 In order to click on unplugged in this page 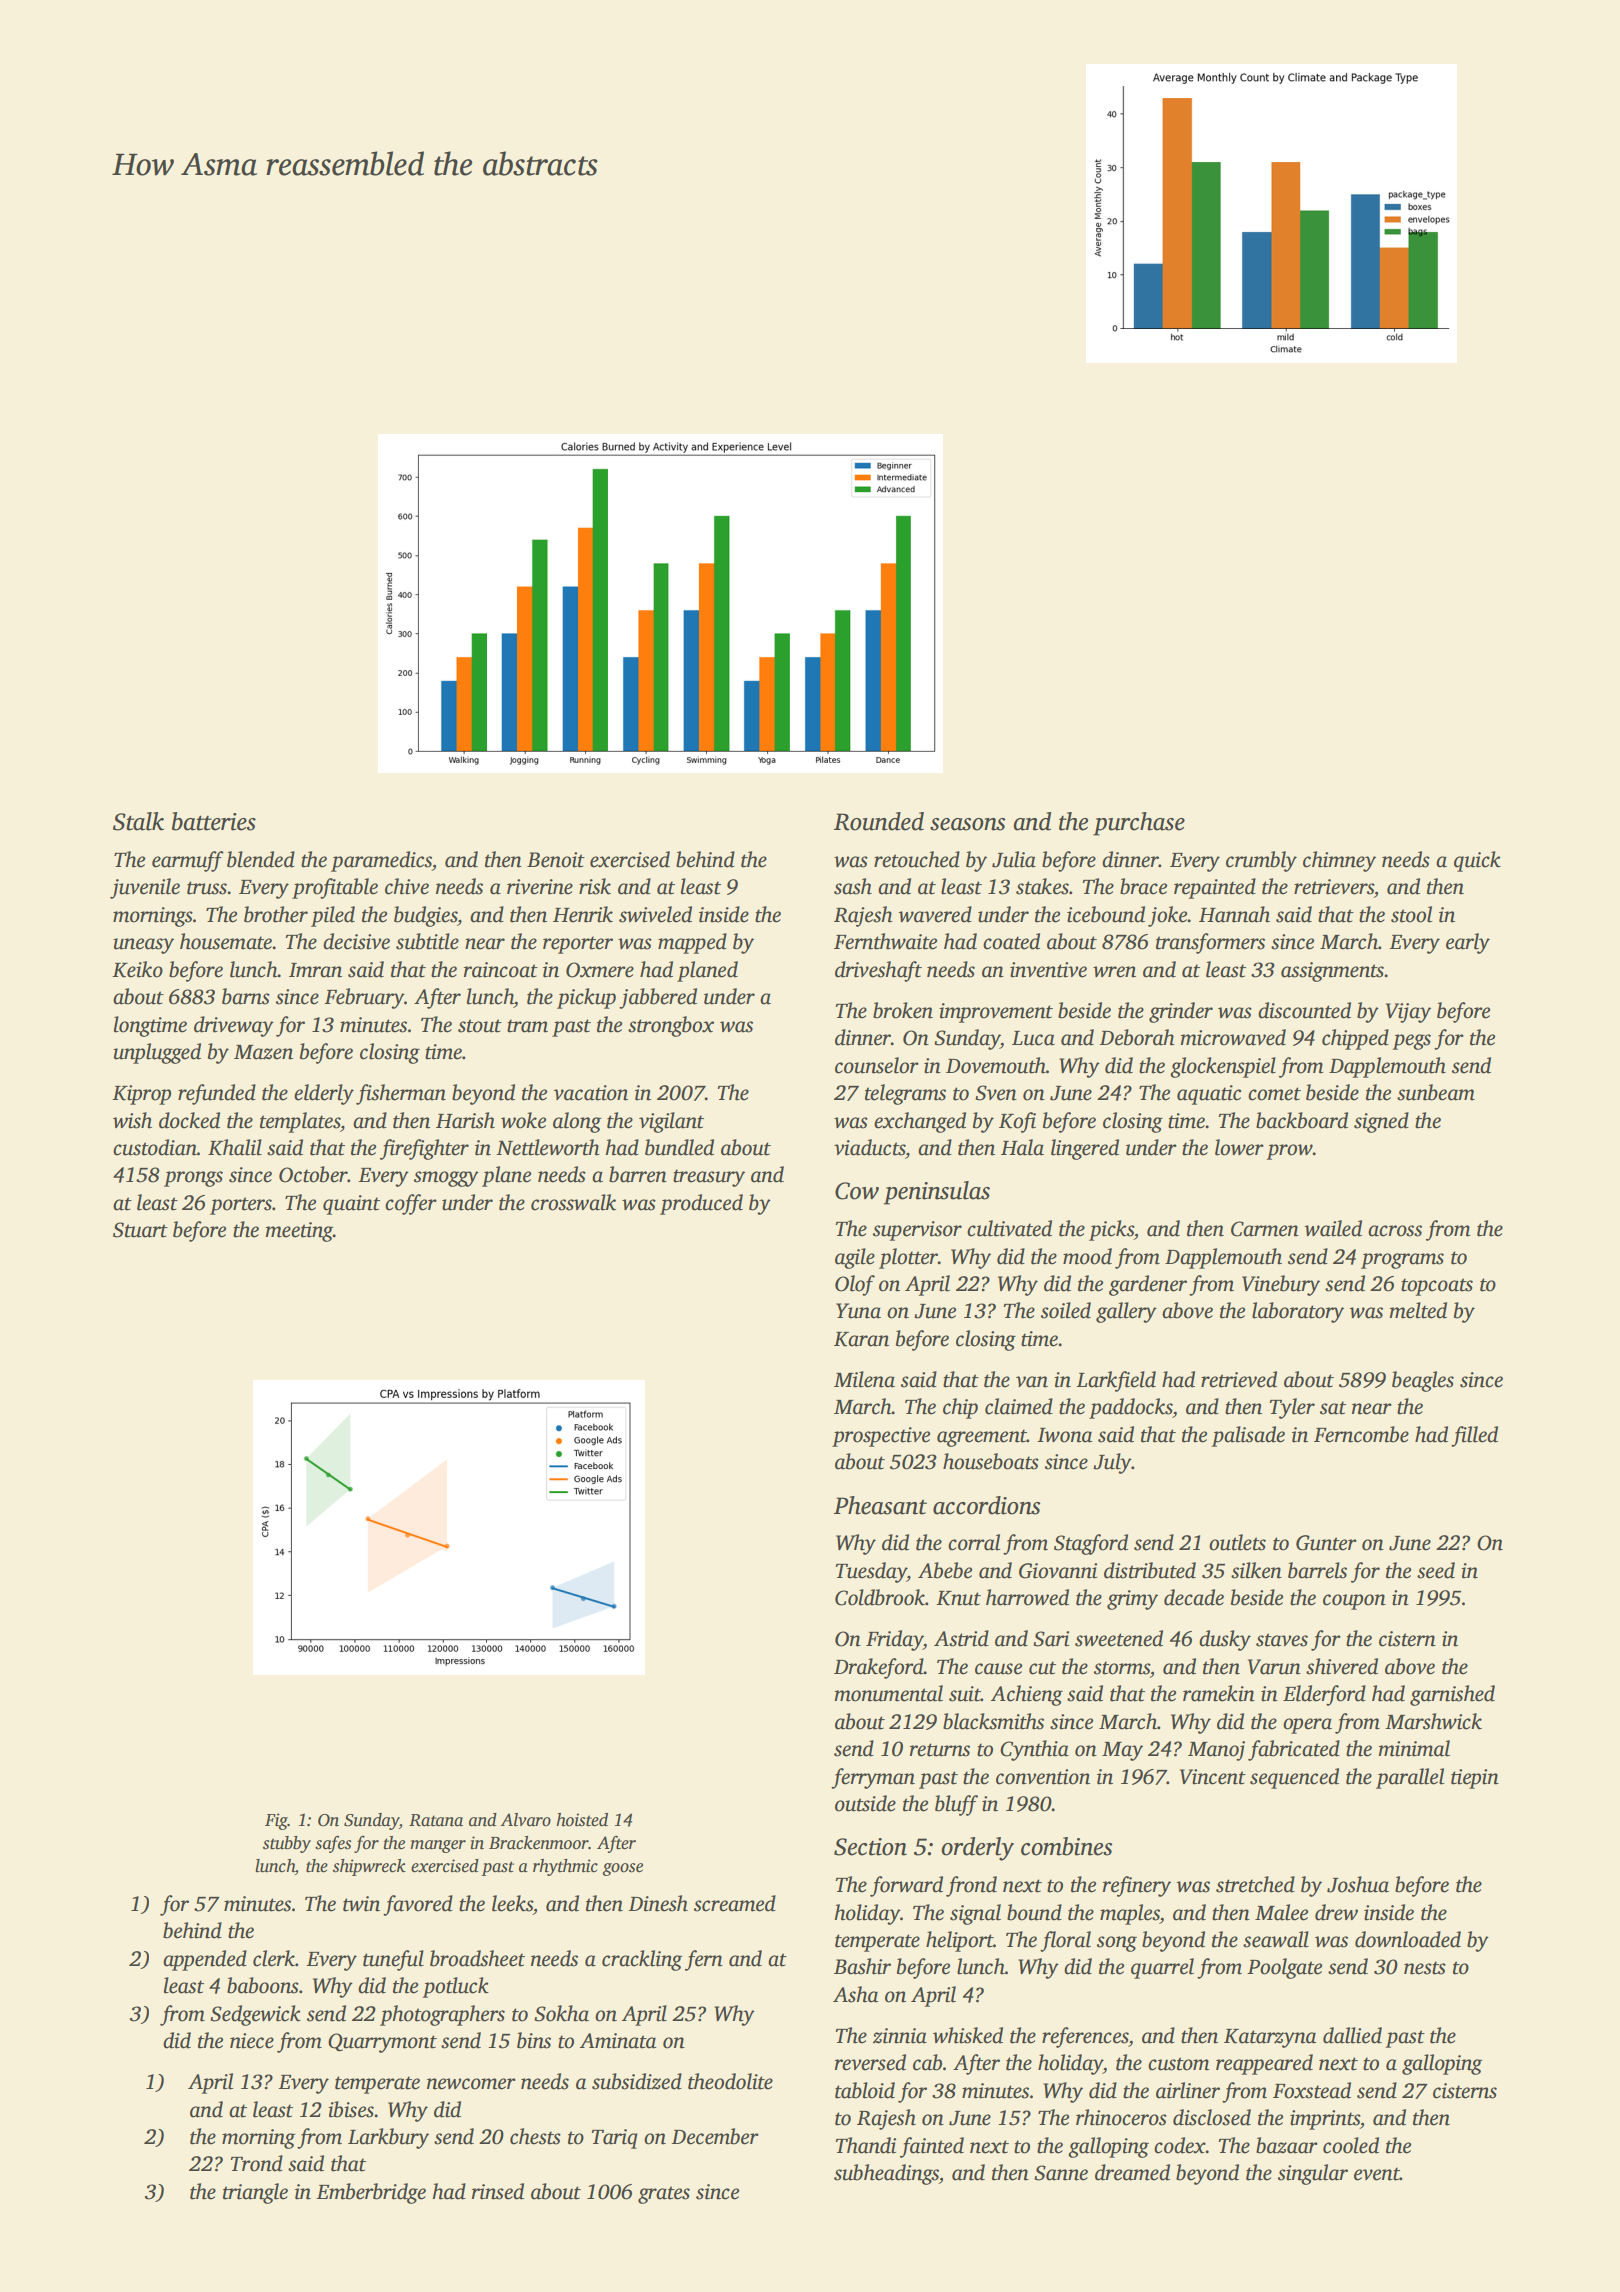, I will do `click(157, 1053)`.
